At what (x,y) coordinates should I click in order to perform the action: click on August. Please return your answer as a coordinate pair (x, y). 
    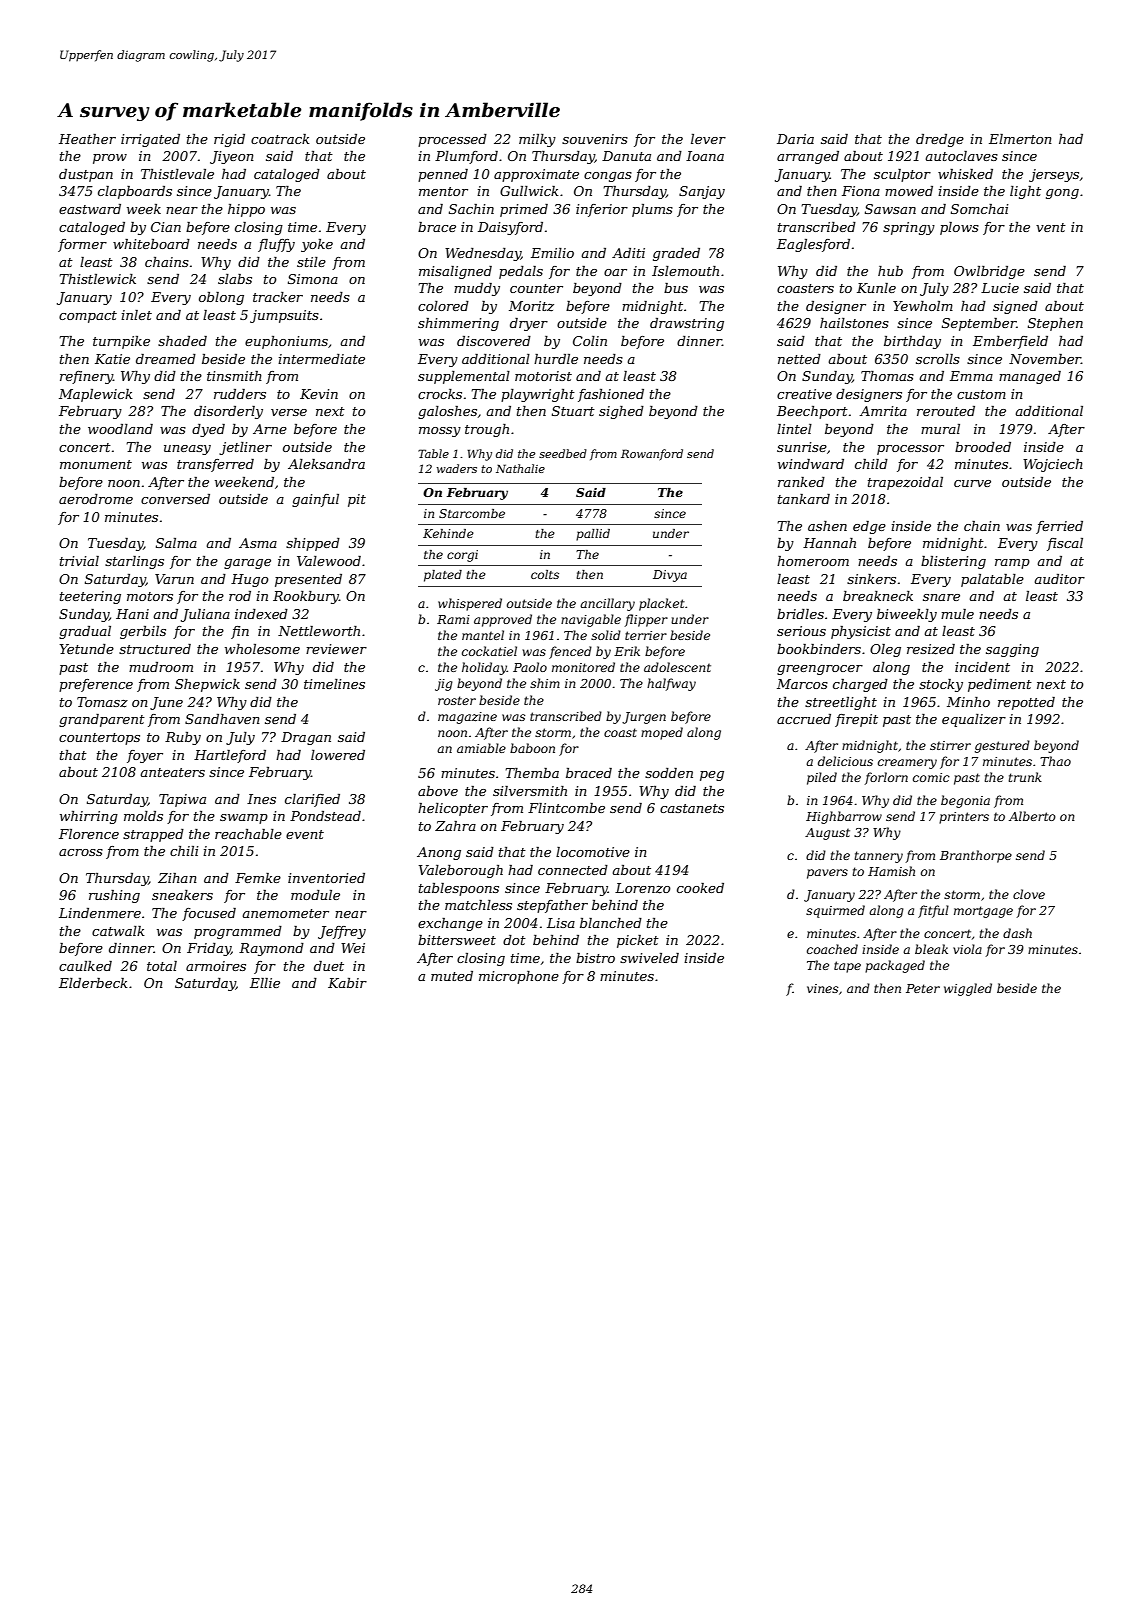
    Looking at the image, I should click on (827, 834).
